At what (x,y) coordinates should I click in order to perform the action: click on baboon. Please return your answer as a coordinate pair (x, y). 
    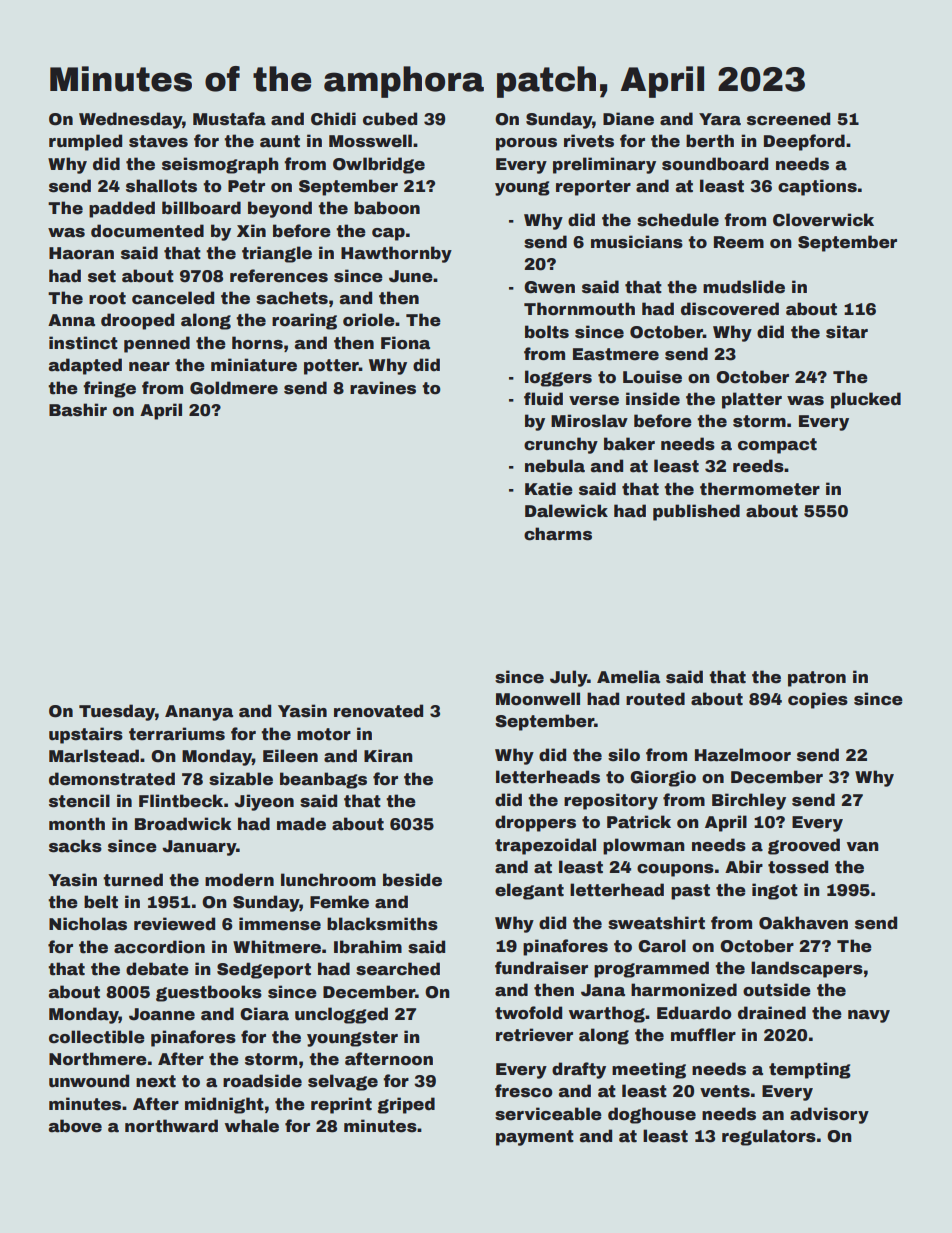
    Looking at the image, I should click on (387, 208).
